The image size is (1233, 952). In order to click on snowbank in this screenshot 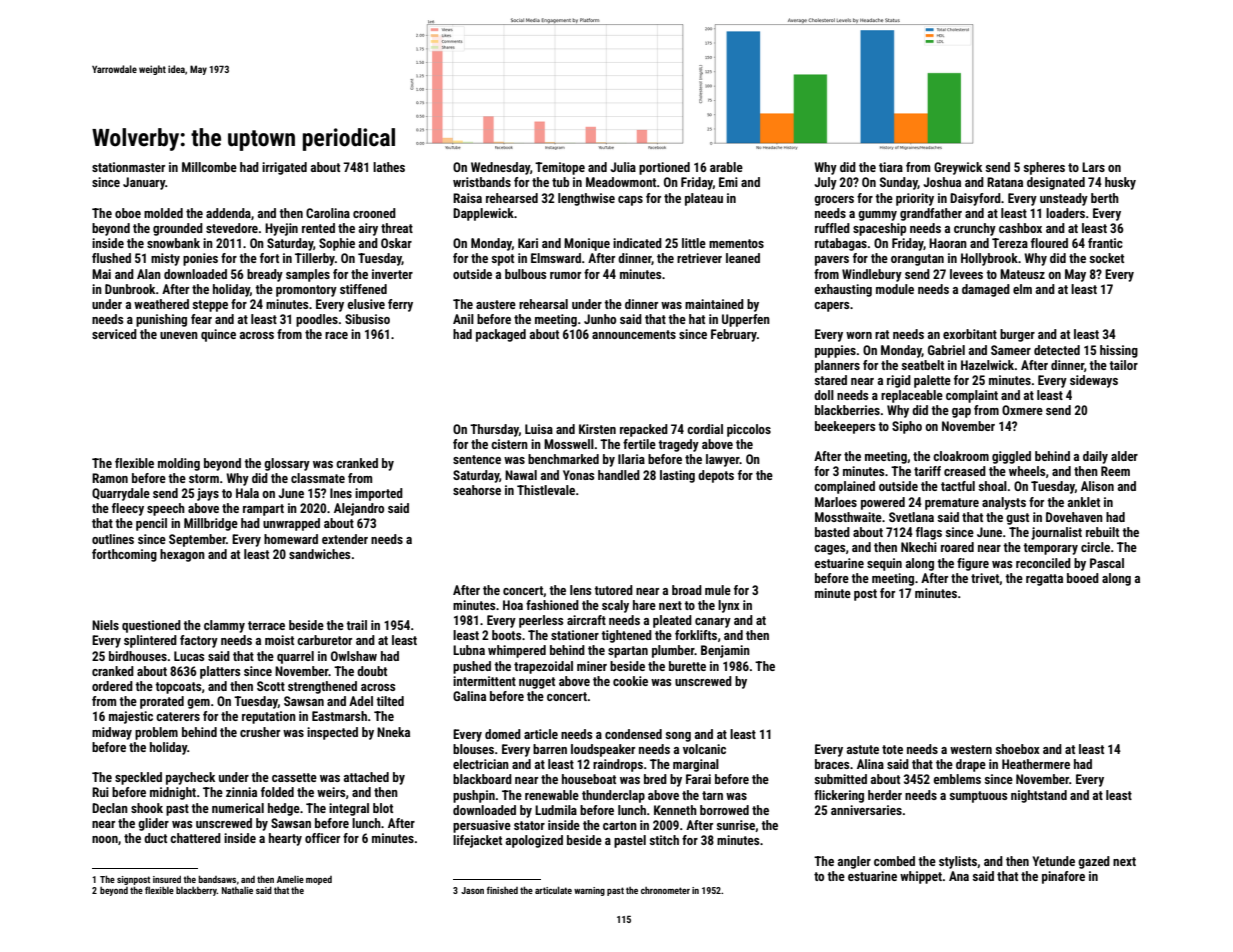, I will do `click(173, 243)`.
